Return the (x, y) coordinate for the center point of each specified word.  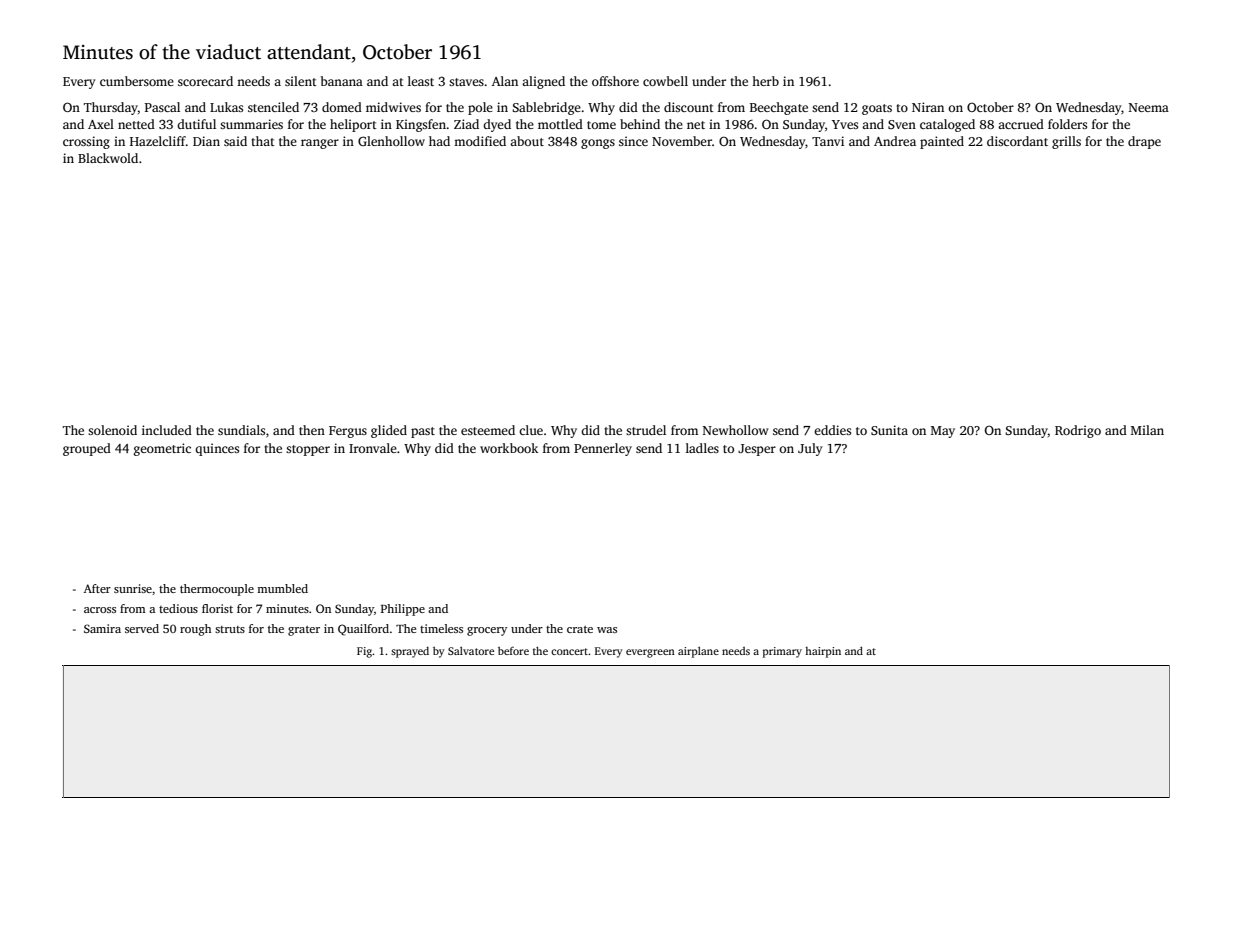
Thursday (111, 108)
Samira (102, 628)
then (312, 430)
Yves (845, 124)
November (682, 141)
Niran (928, 107)
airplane (698, 652)
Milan (1147, 430)
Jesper (757, 450)
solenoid (112, 430)
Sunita (889, 430)
